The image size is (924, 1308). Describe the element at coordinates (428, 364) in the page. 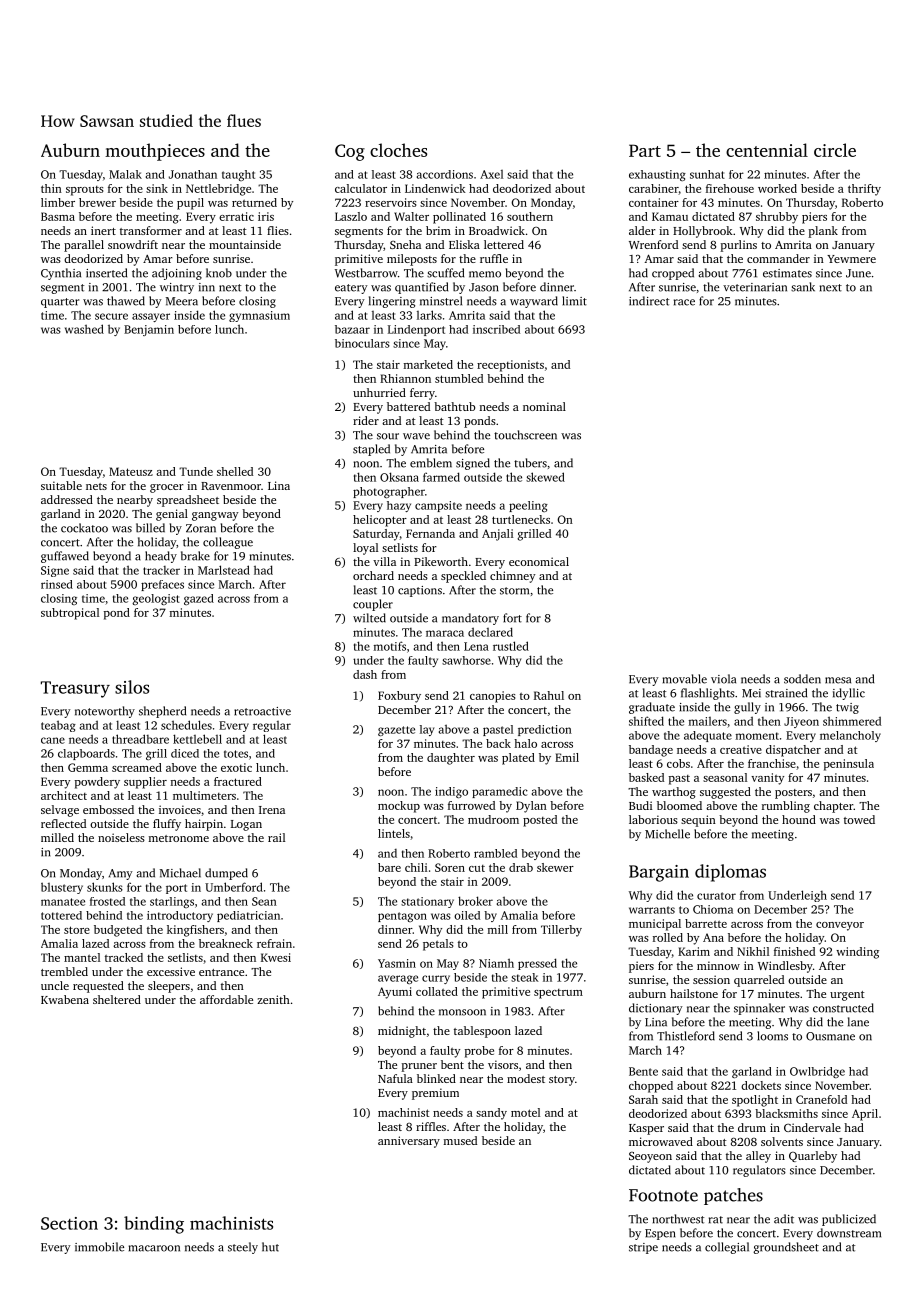

I see `marketed` at that location.
